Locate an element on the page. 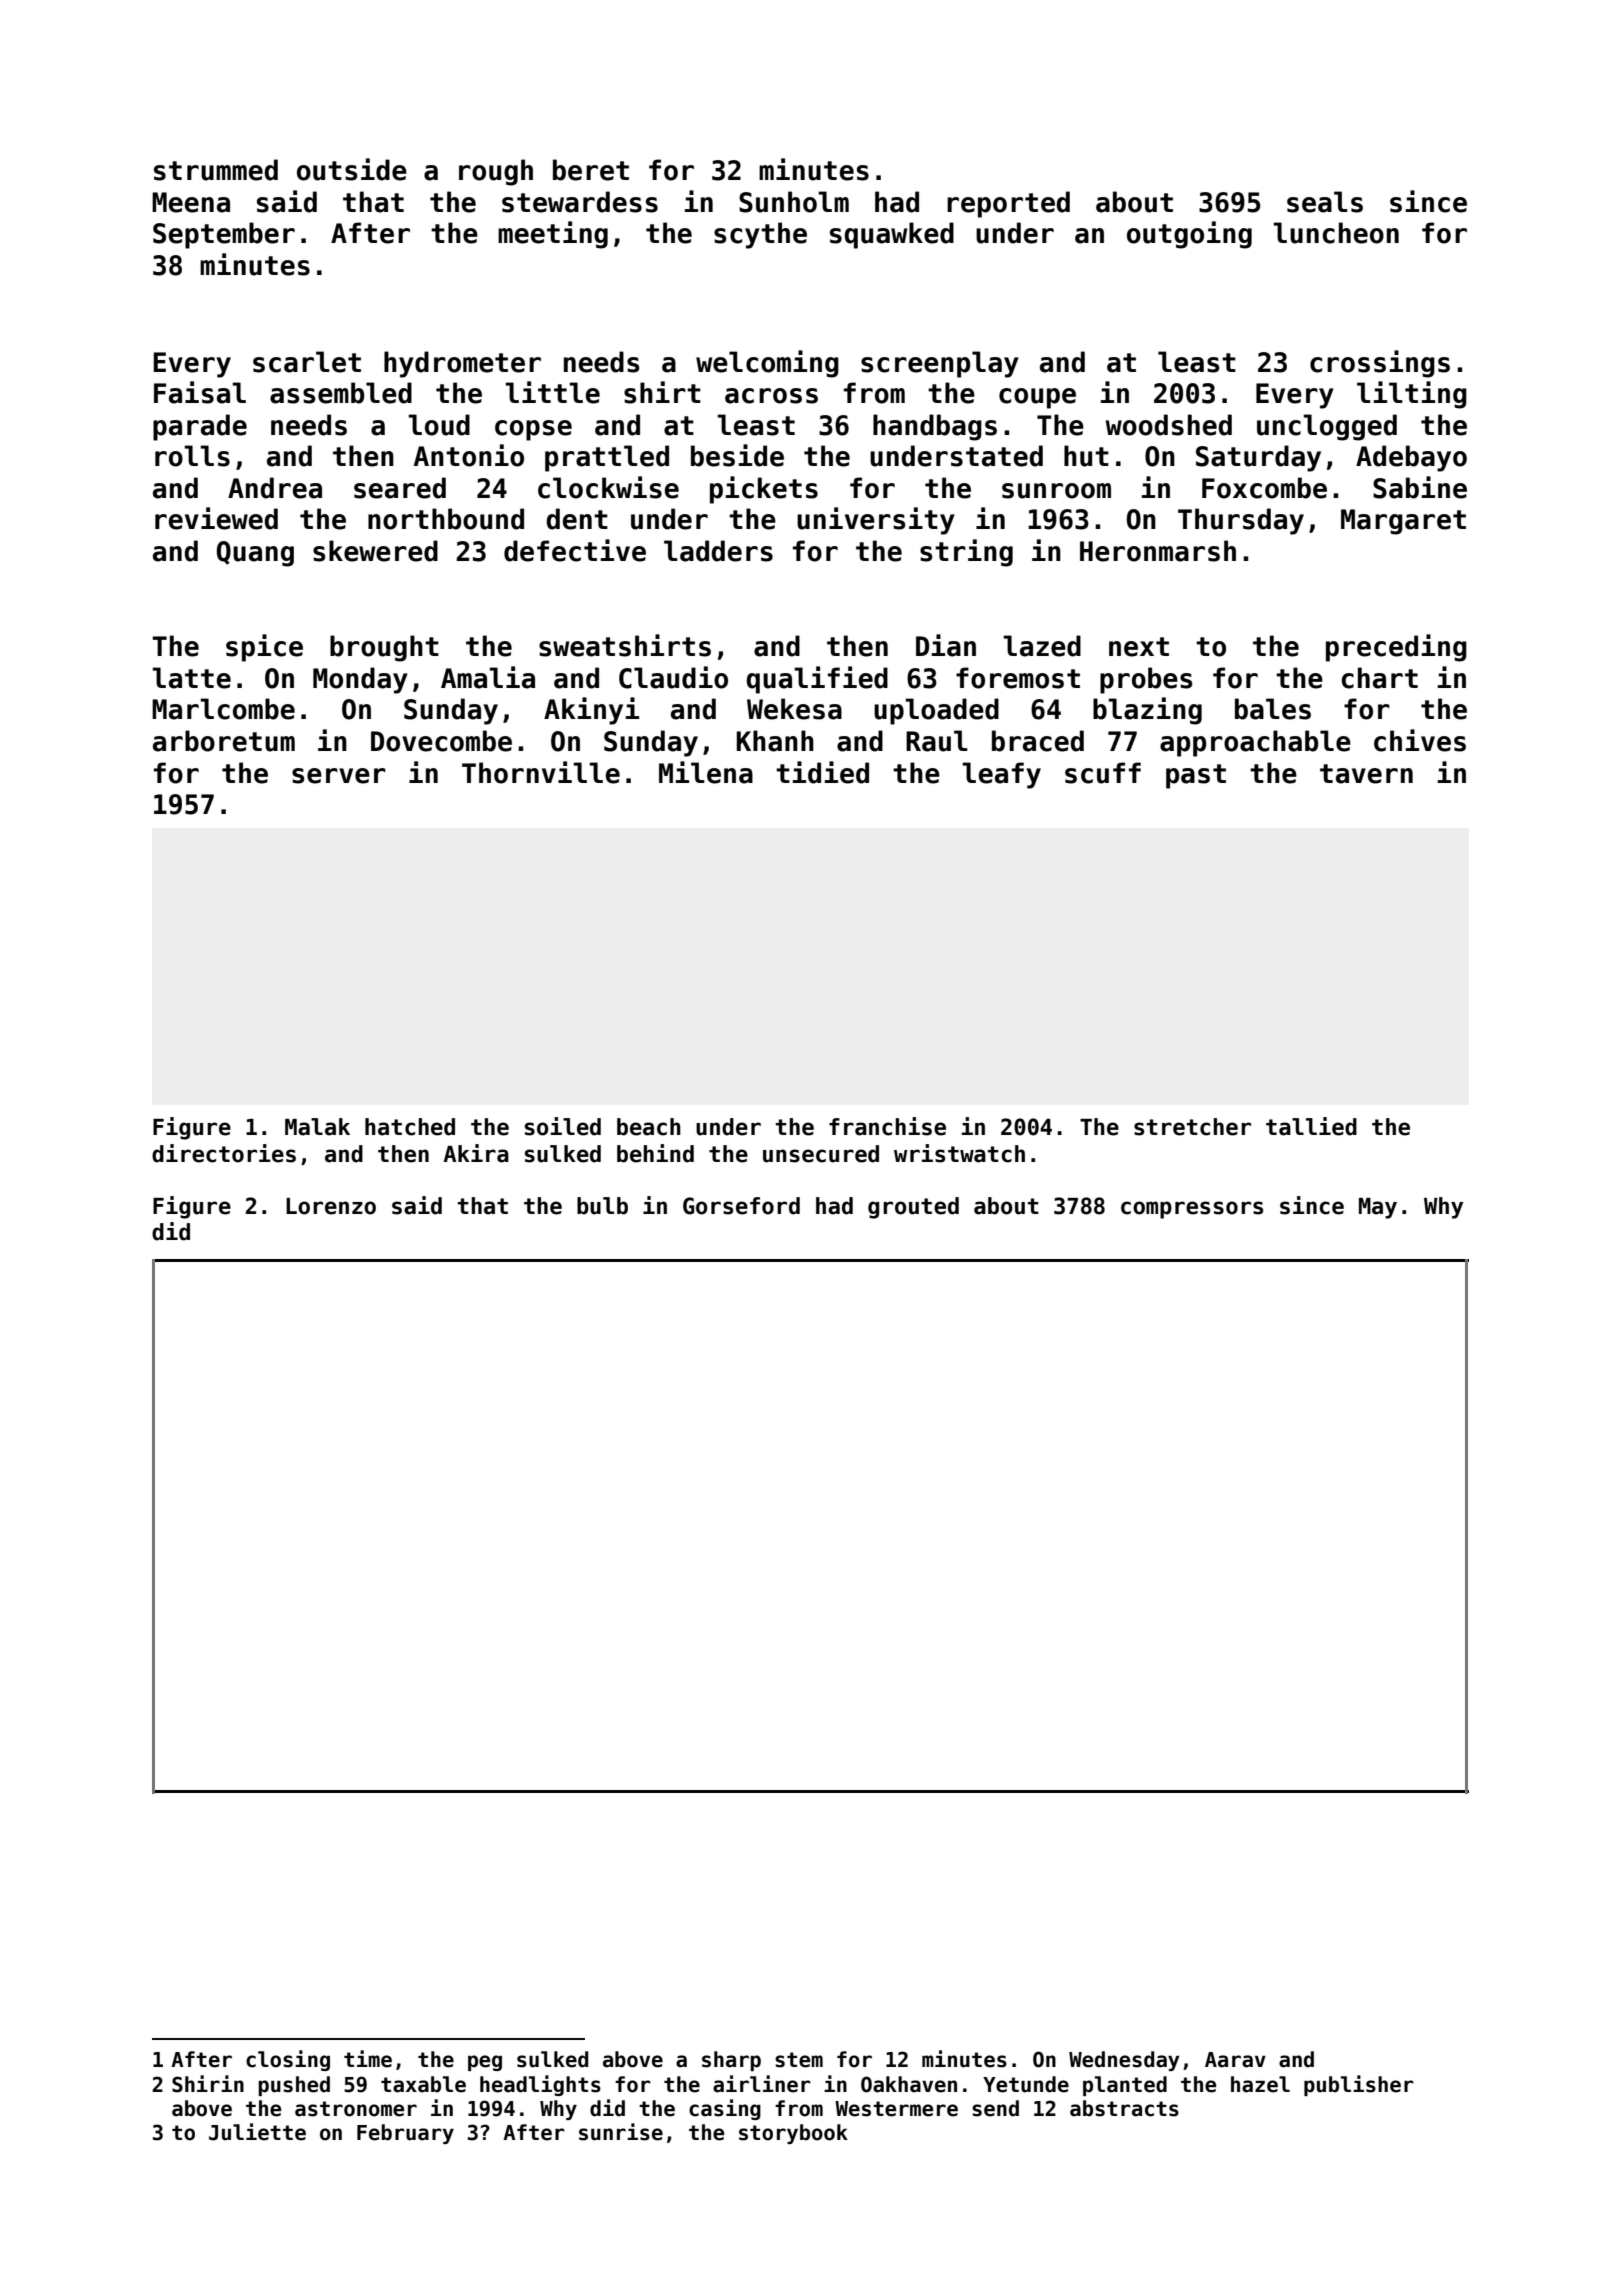  compressors is located at coordinates (1192, 1210).
